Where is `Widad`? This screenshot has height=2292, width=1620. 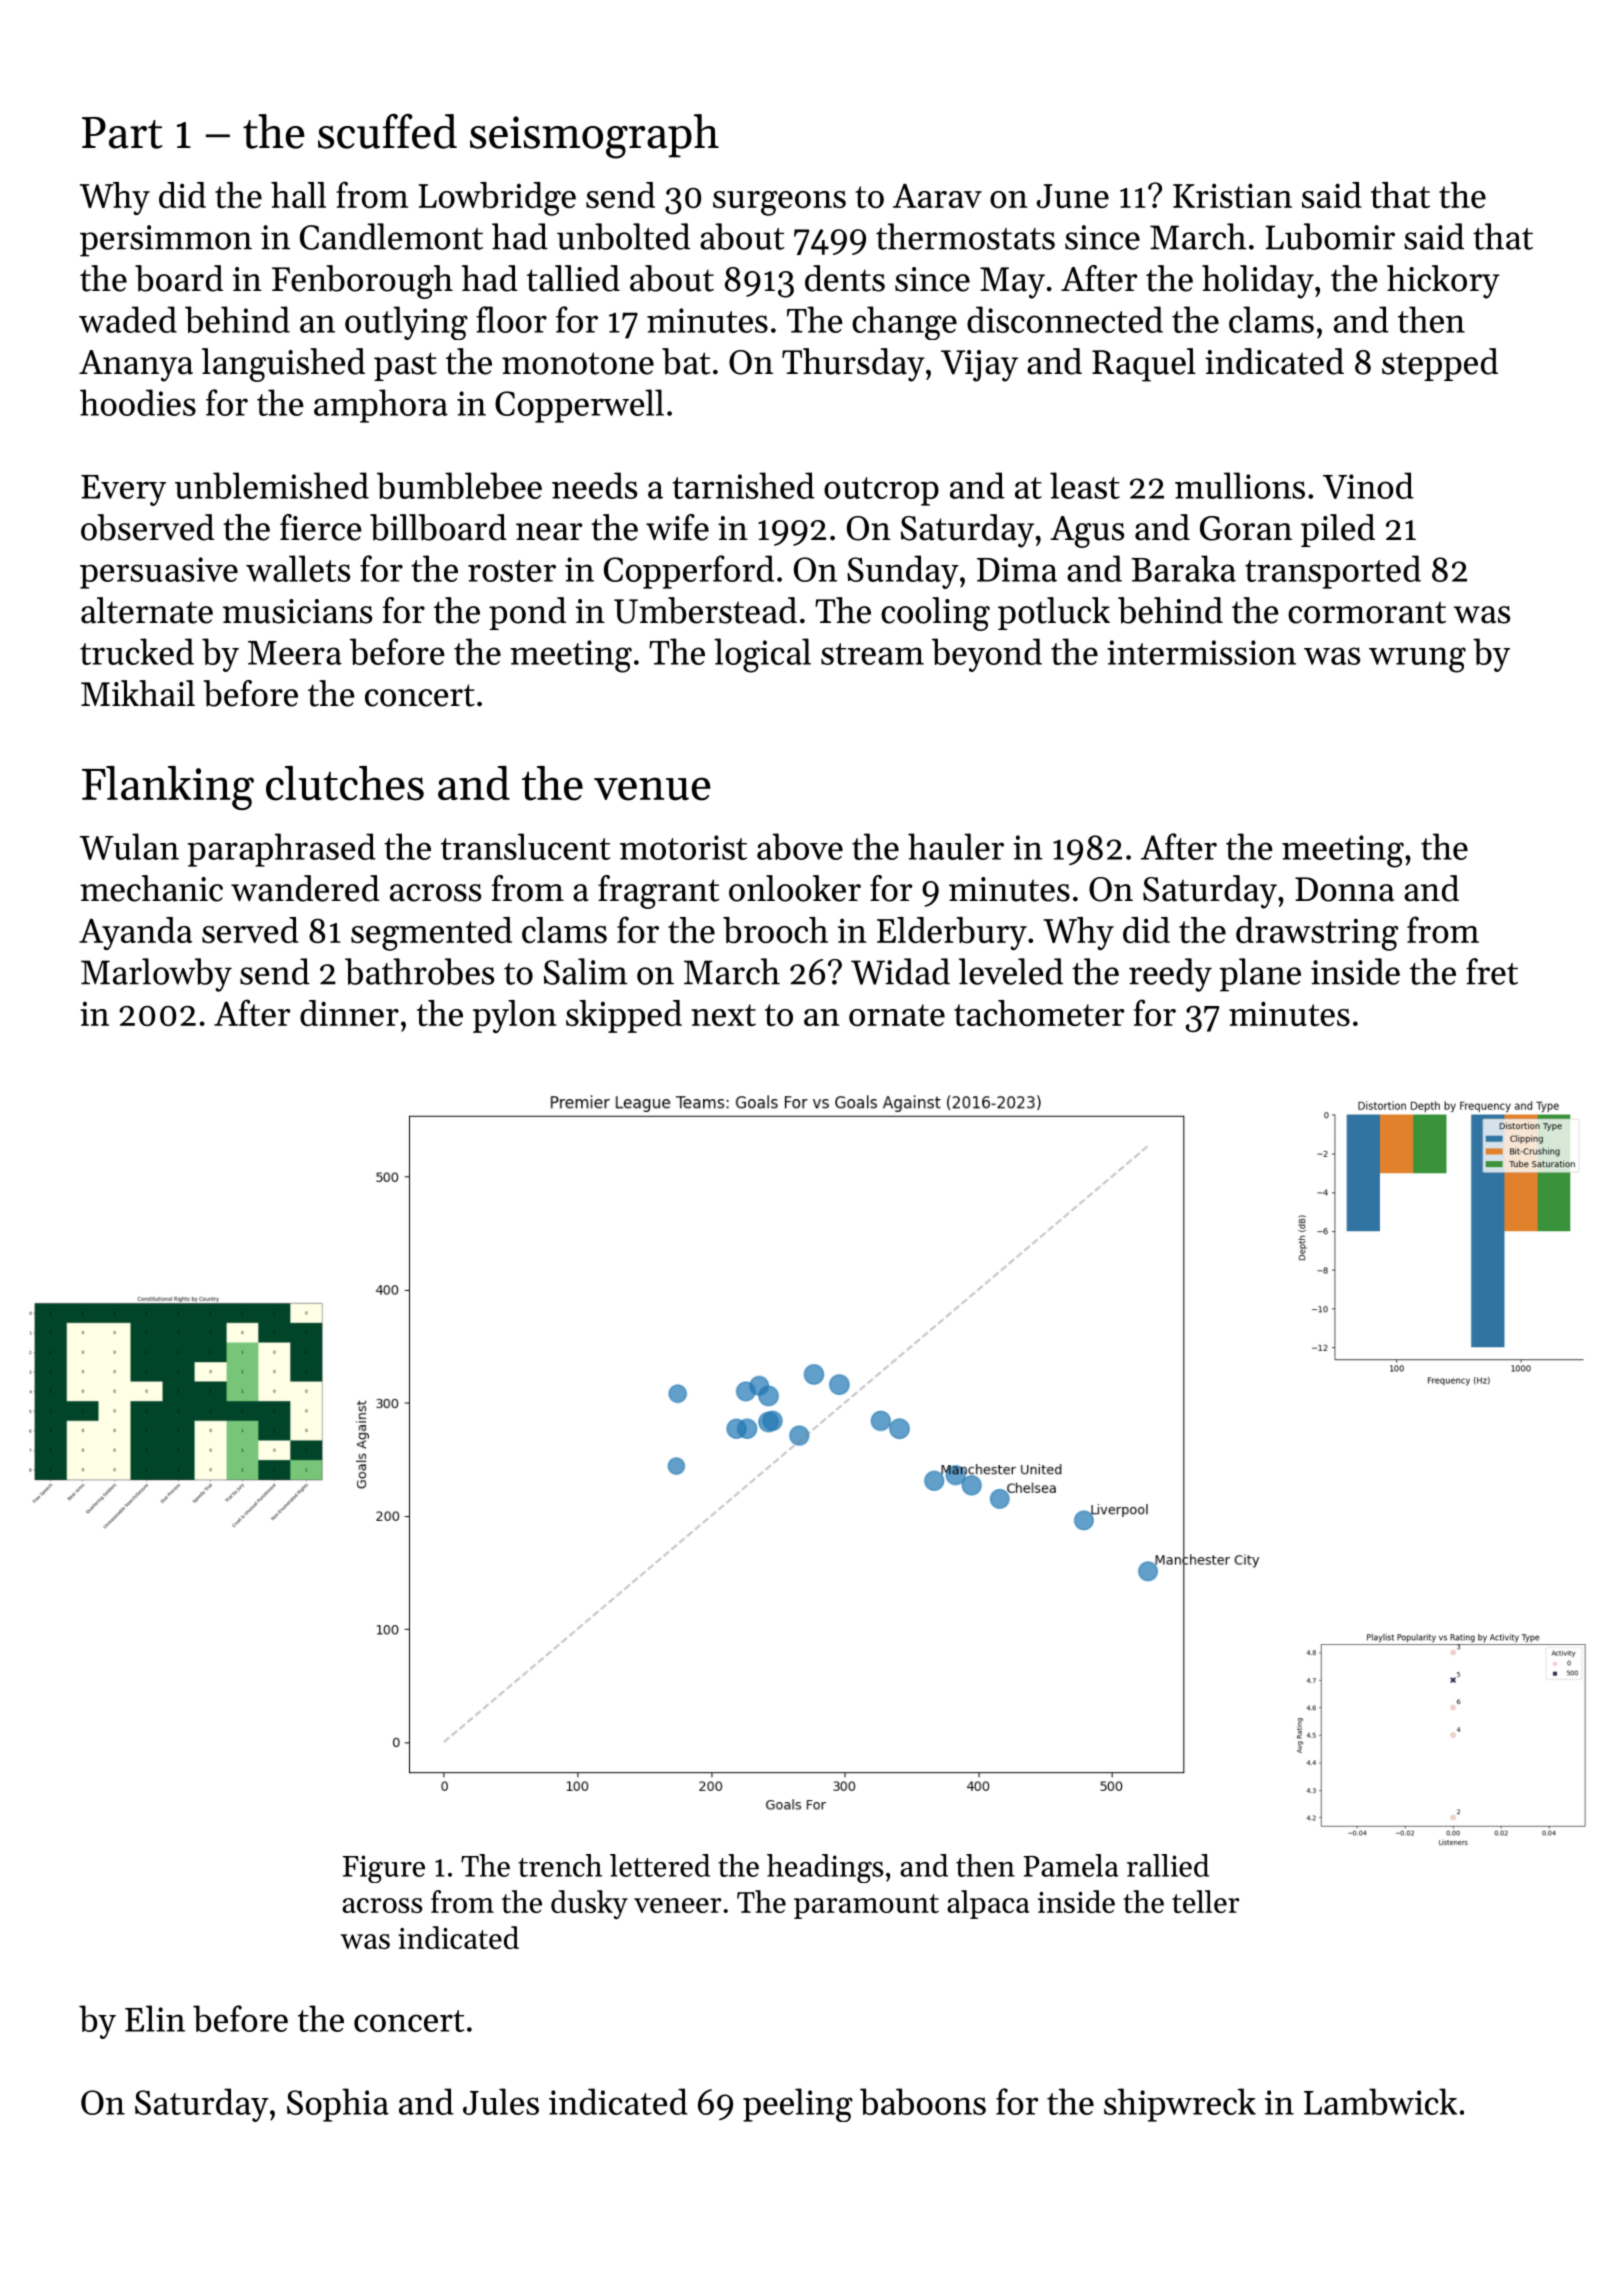 Widad is located at coordinates (900, 971).
